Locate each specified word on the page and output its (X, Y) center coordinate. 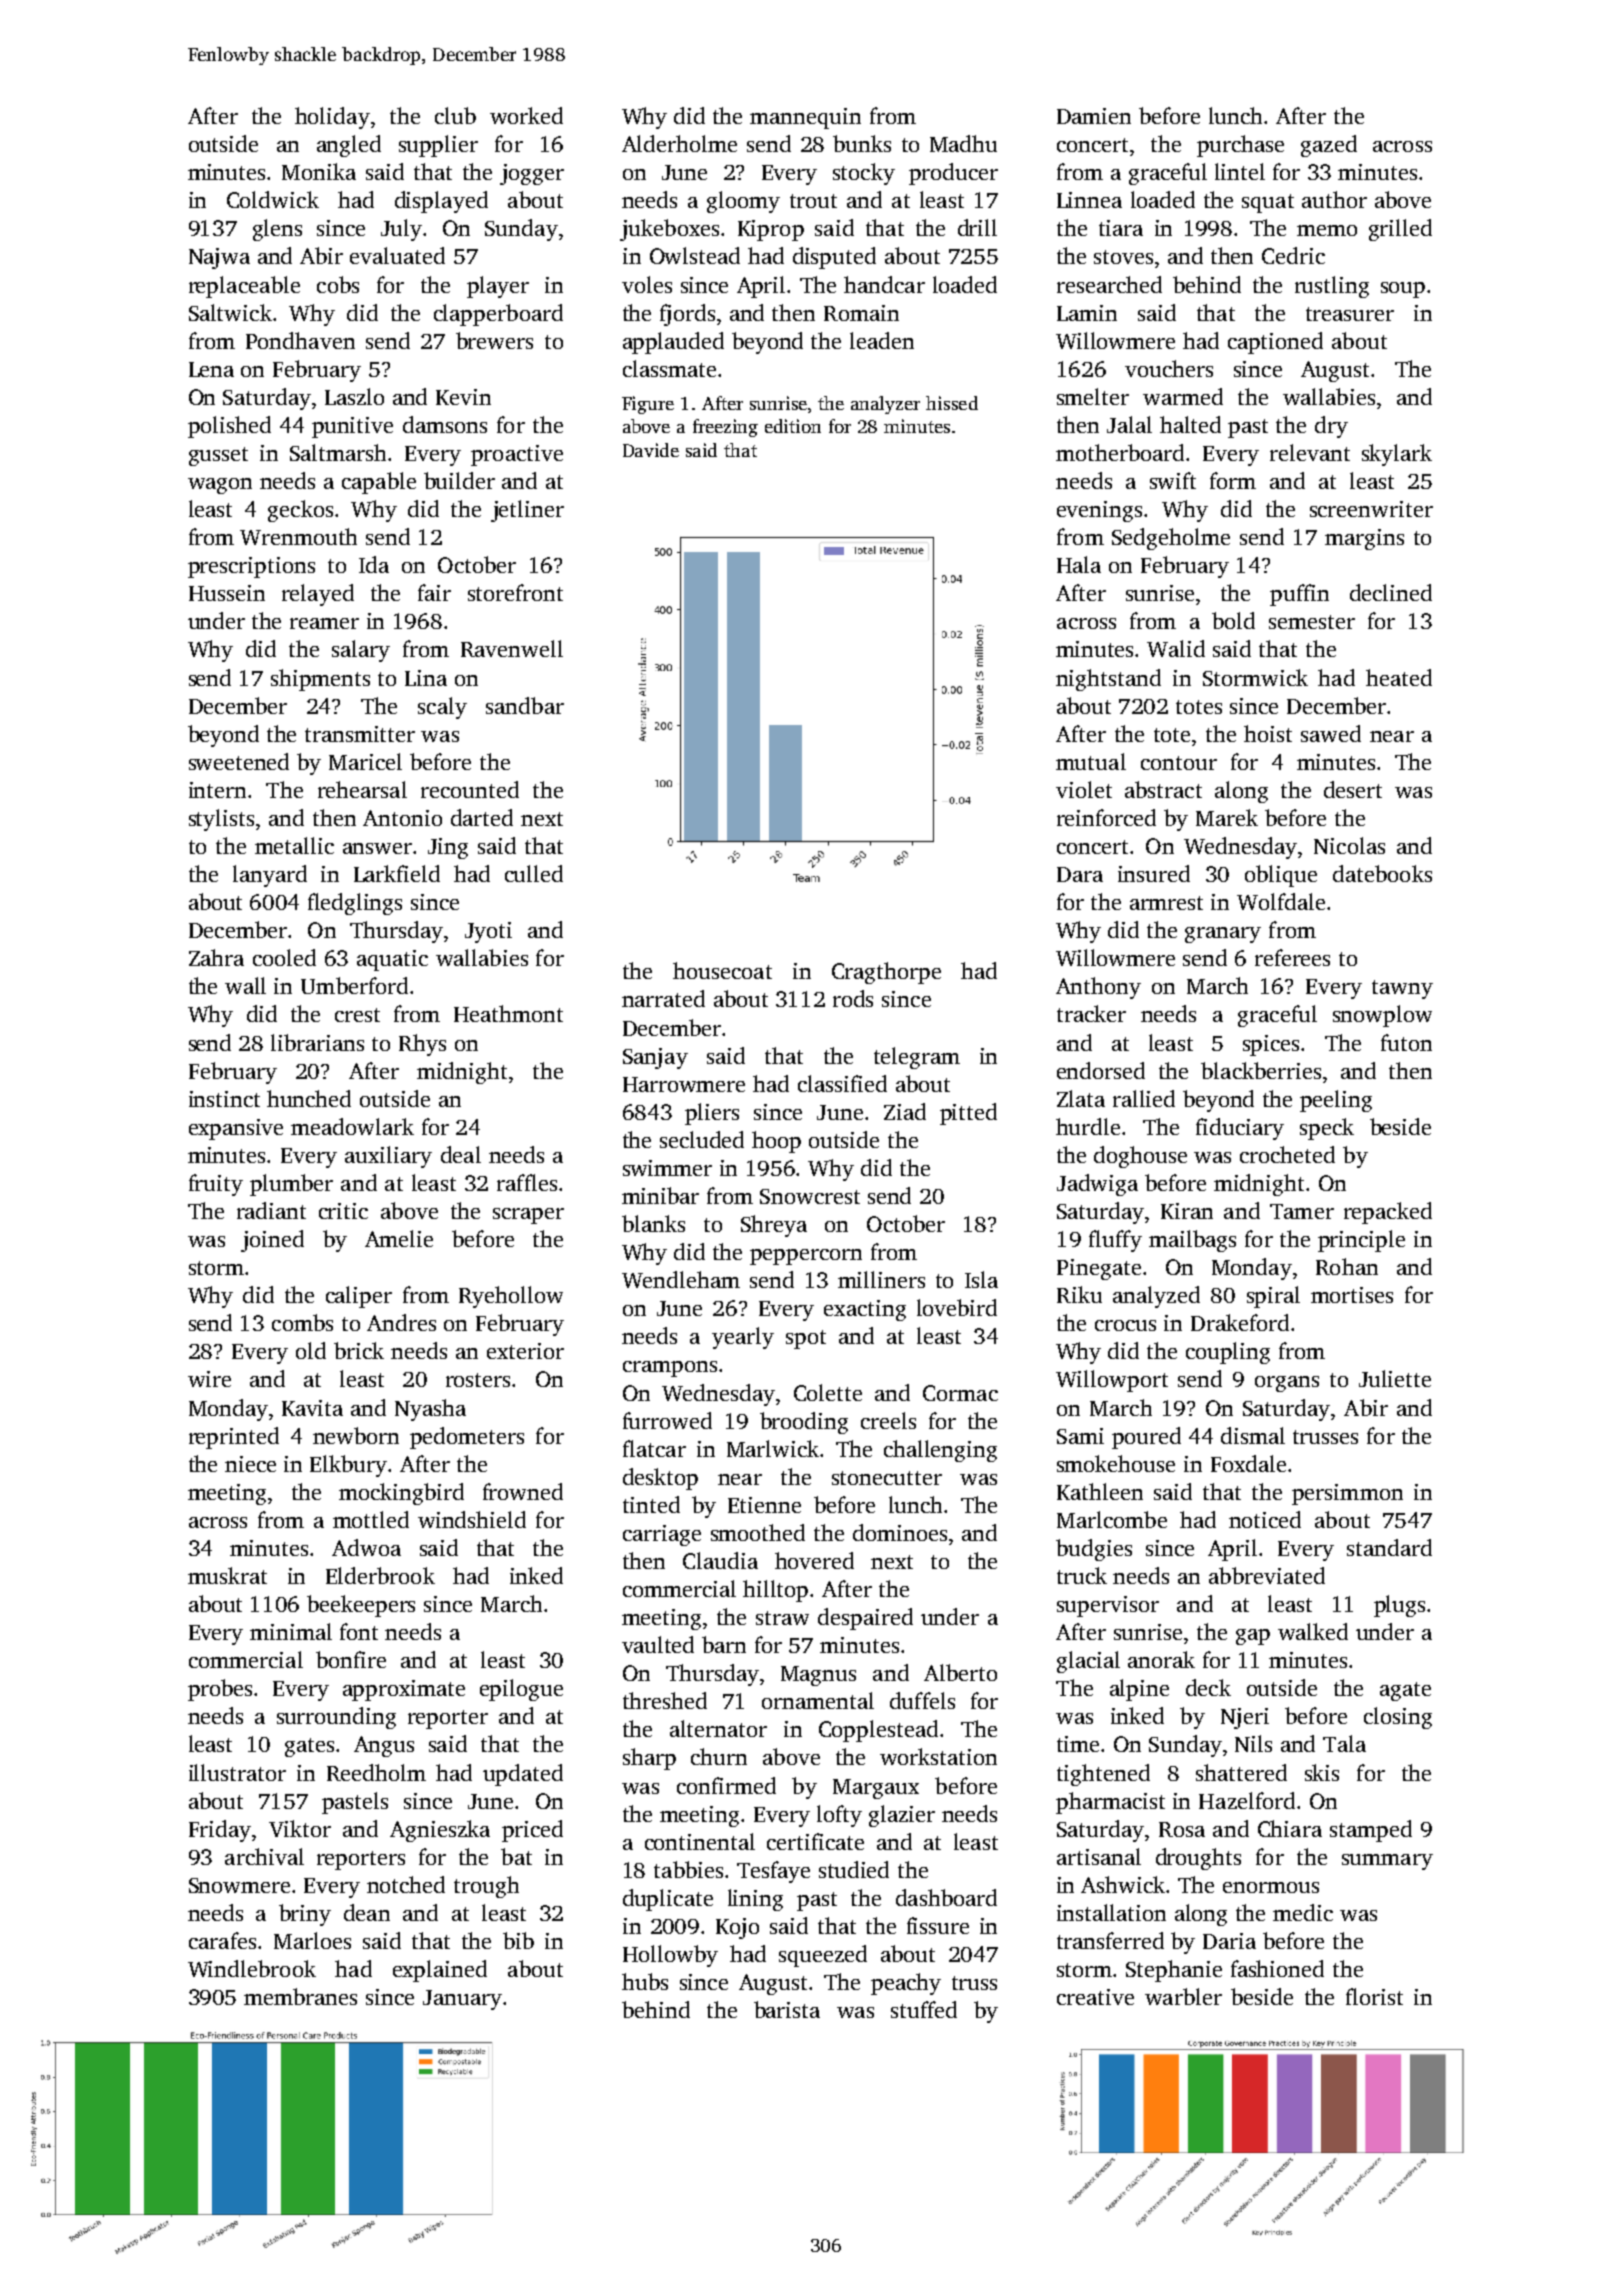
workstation (938, 1756)
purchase (1240, 146)
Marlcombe (1112, 1519)
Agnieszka (440, 1831)
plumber (291, 1185)
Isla (981, 1279)
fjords (687, 315)
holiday (332, 118)
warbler (1183, 1996)
